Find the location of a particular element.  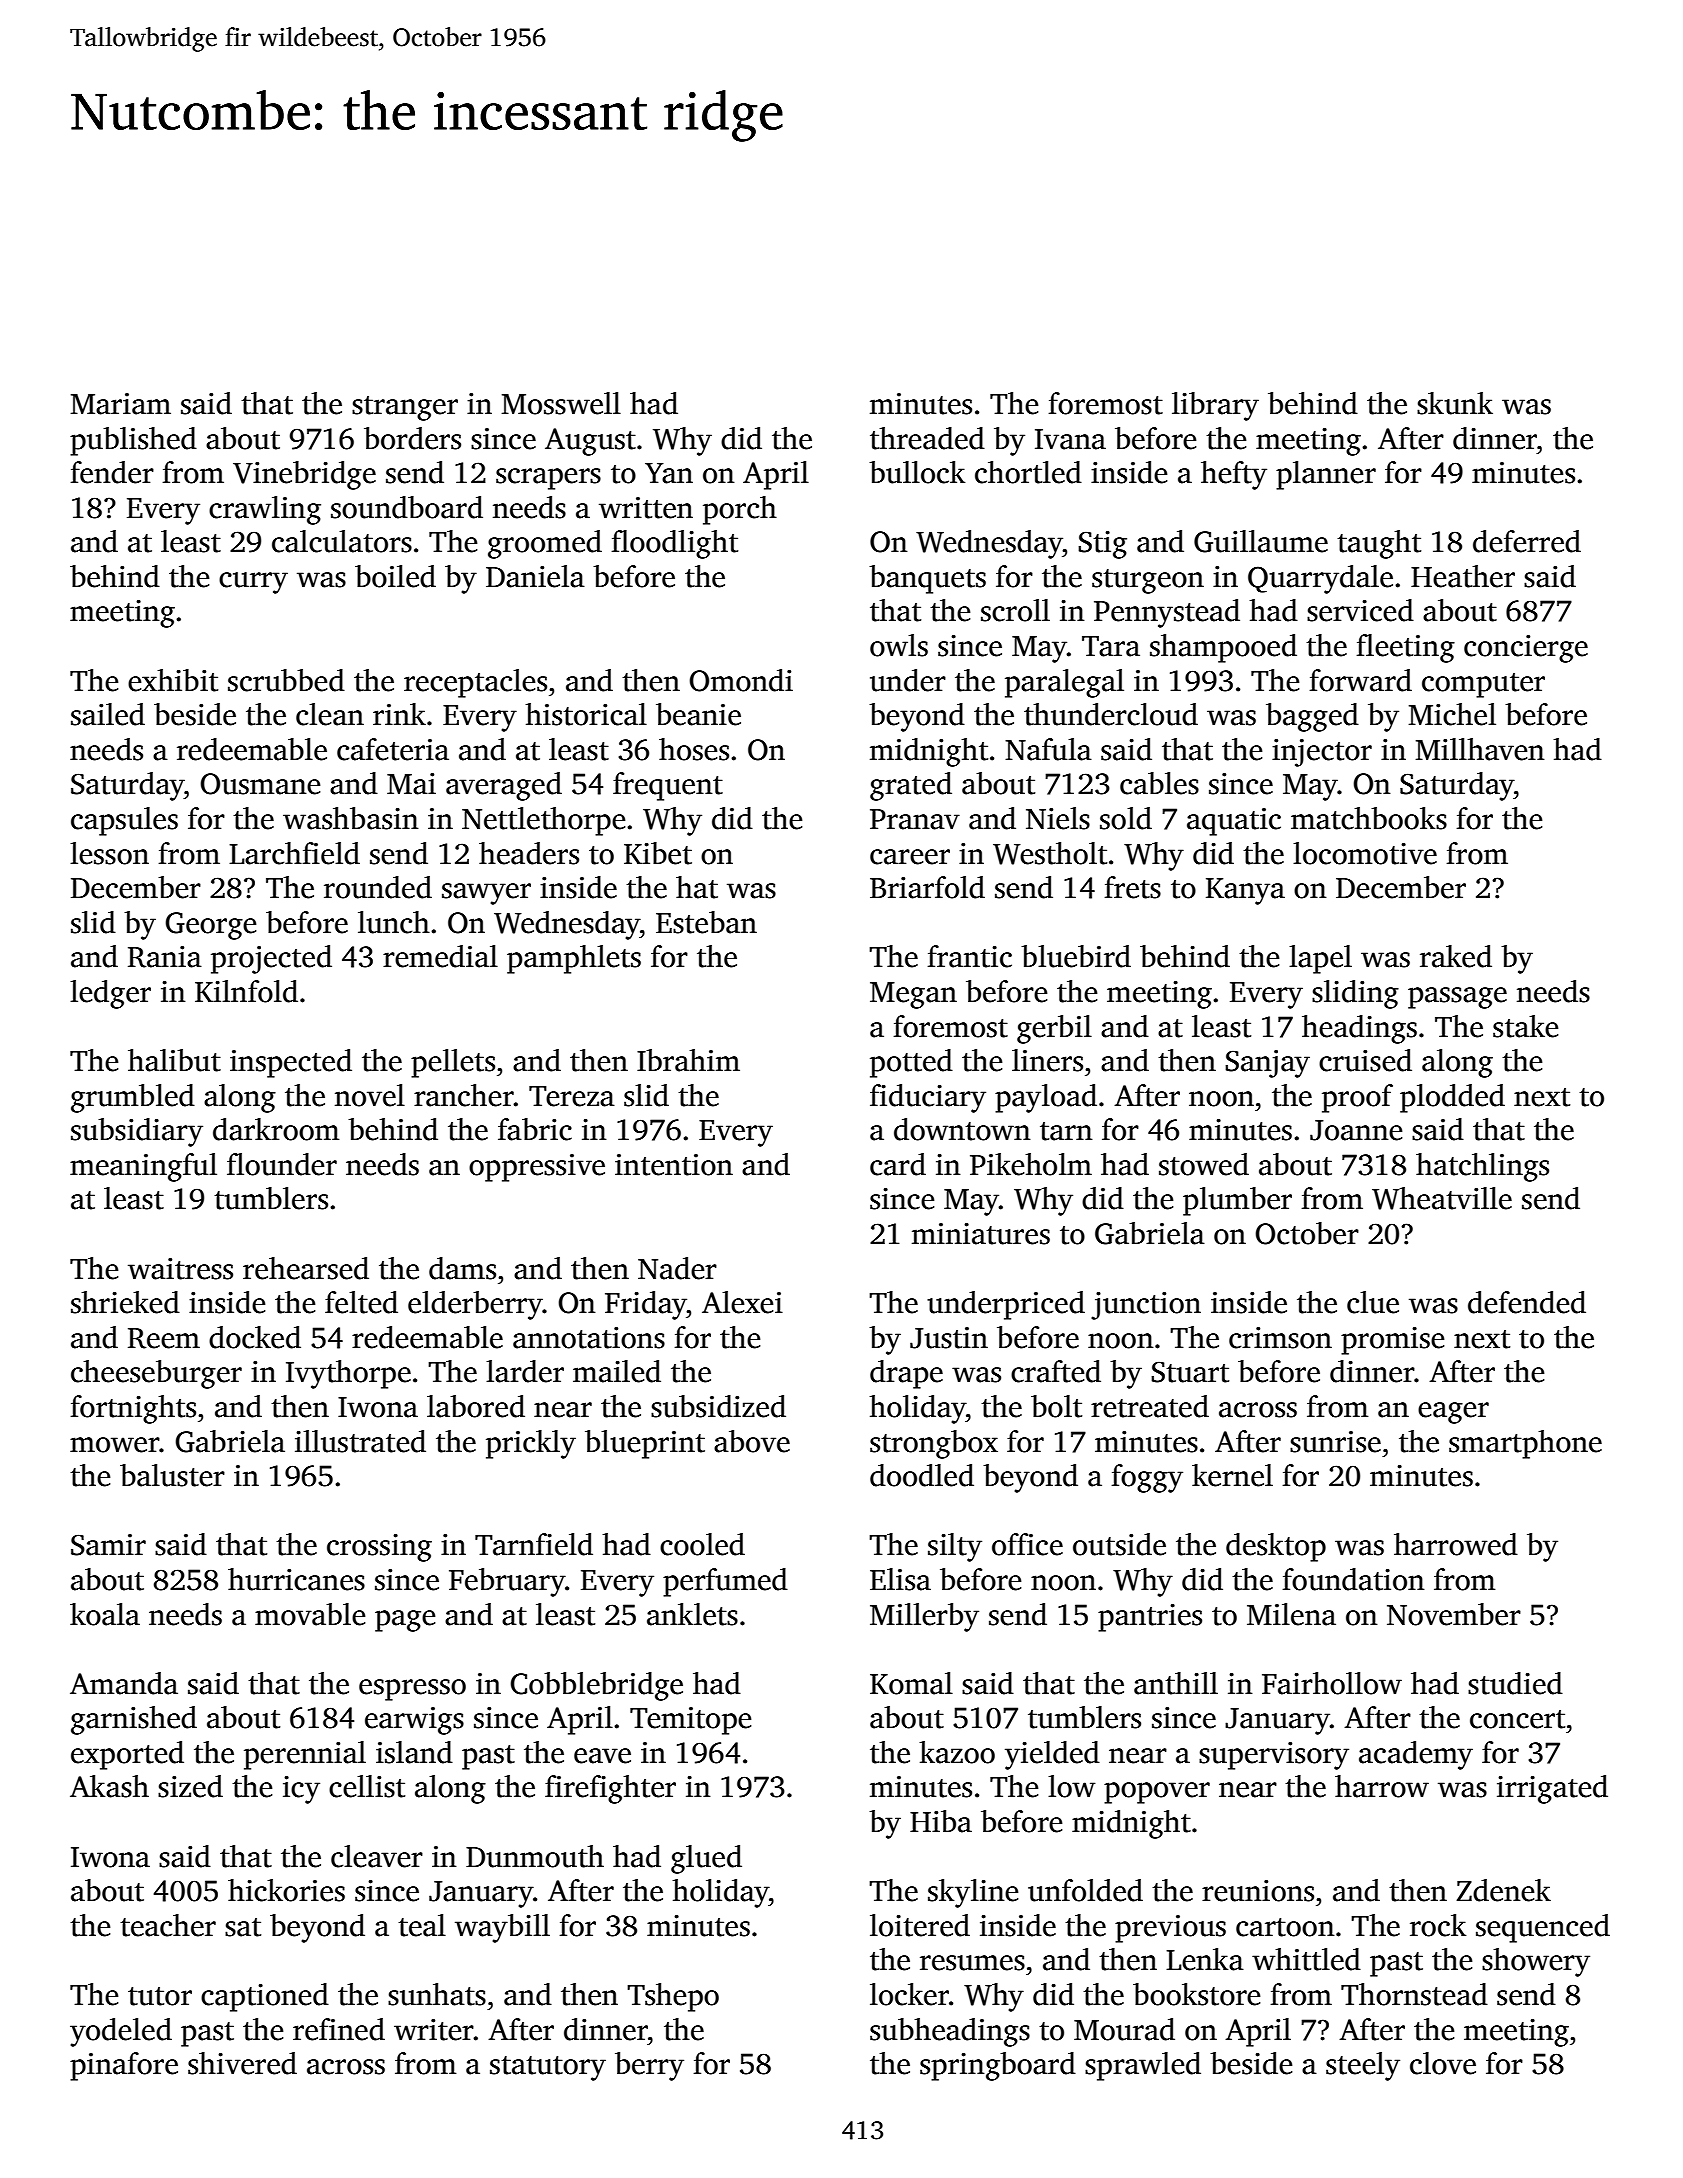

silty is located at coordinates (955, 1547).
